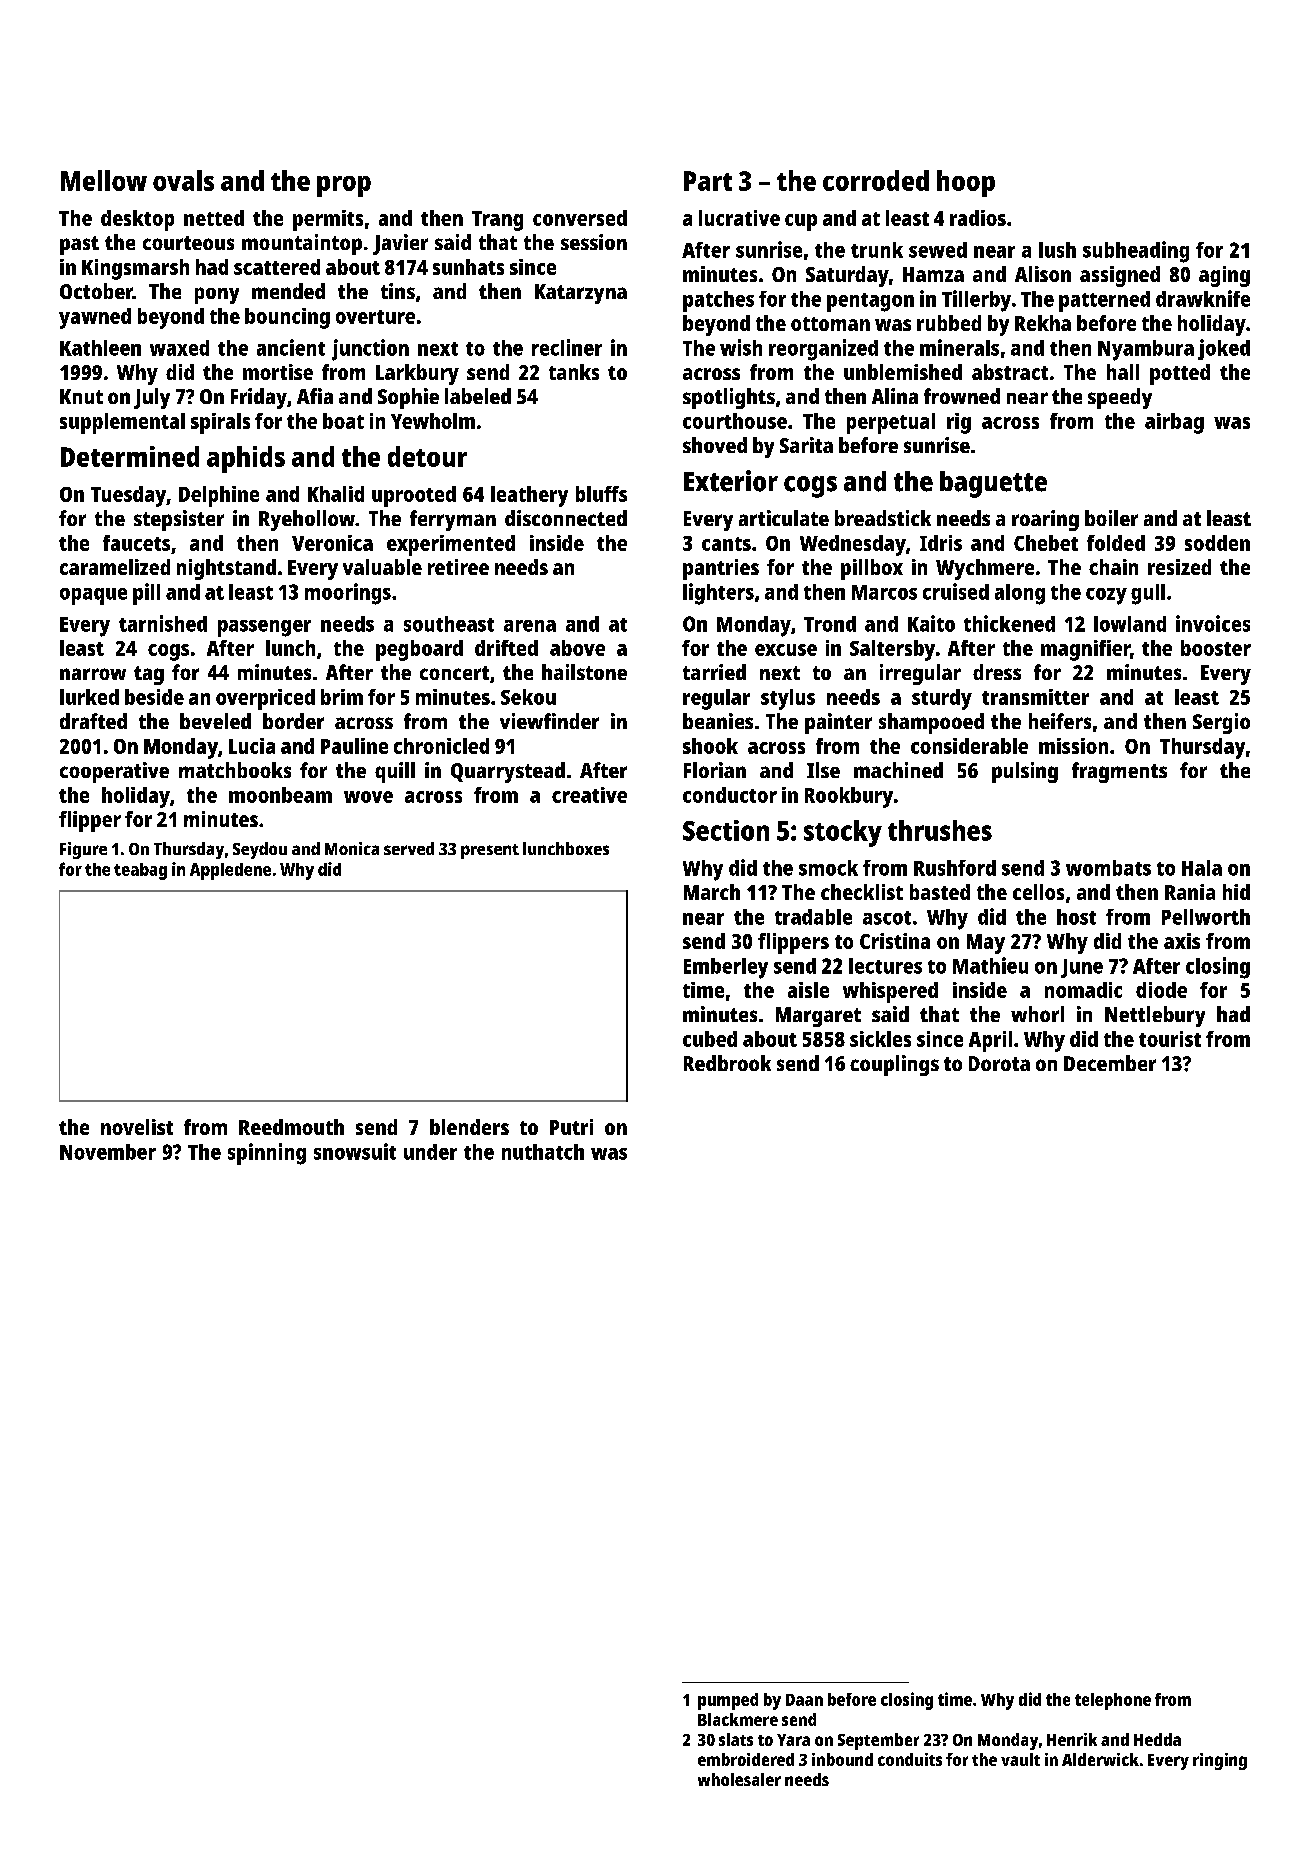 This screenshot has height=1853, width=1310. Describe the element at coordinates (1110, 1063) in the screenshot. I see `December` at that location.
